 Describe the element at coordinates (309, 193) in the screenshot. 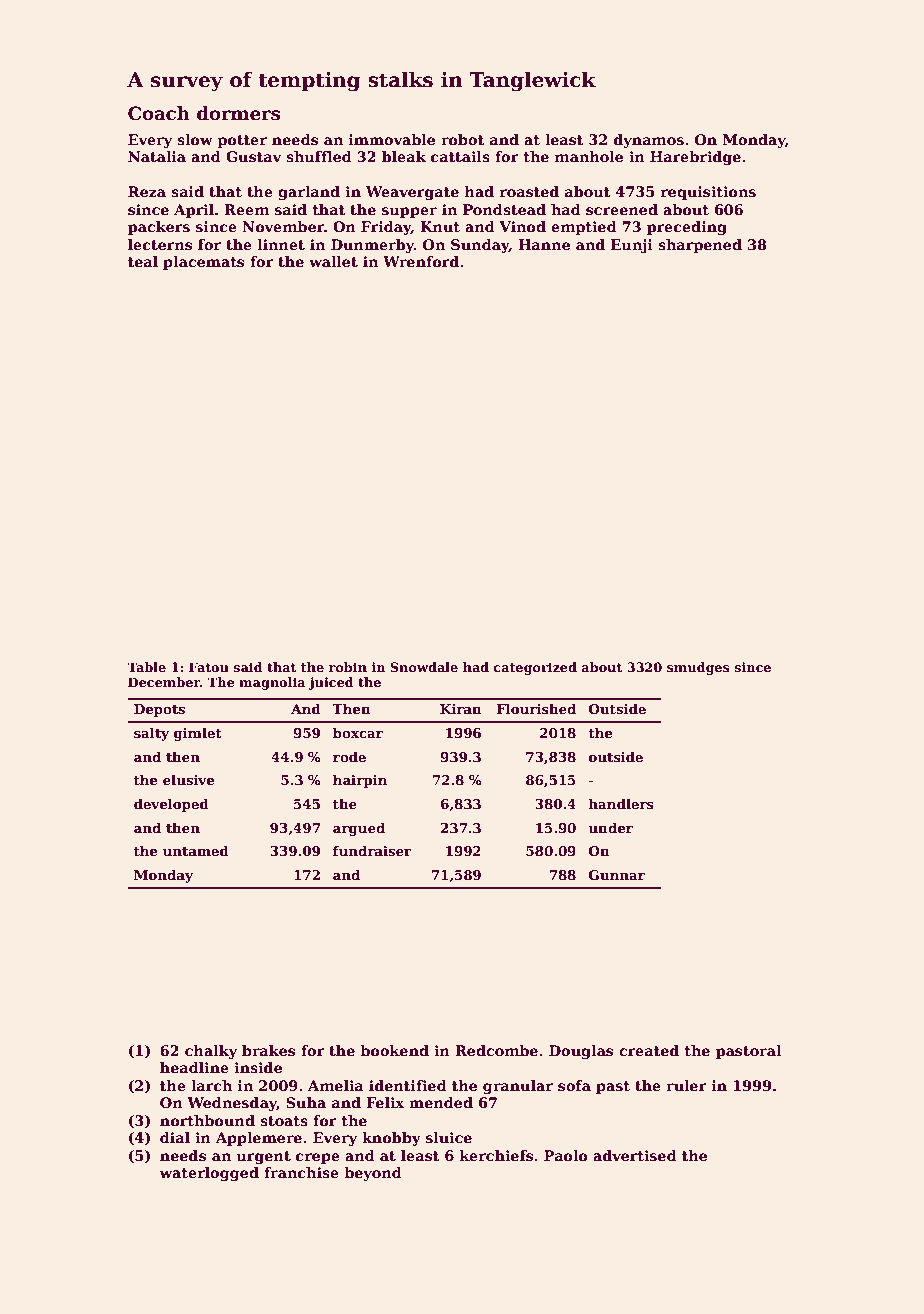

I see `garland` at that location.
